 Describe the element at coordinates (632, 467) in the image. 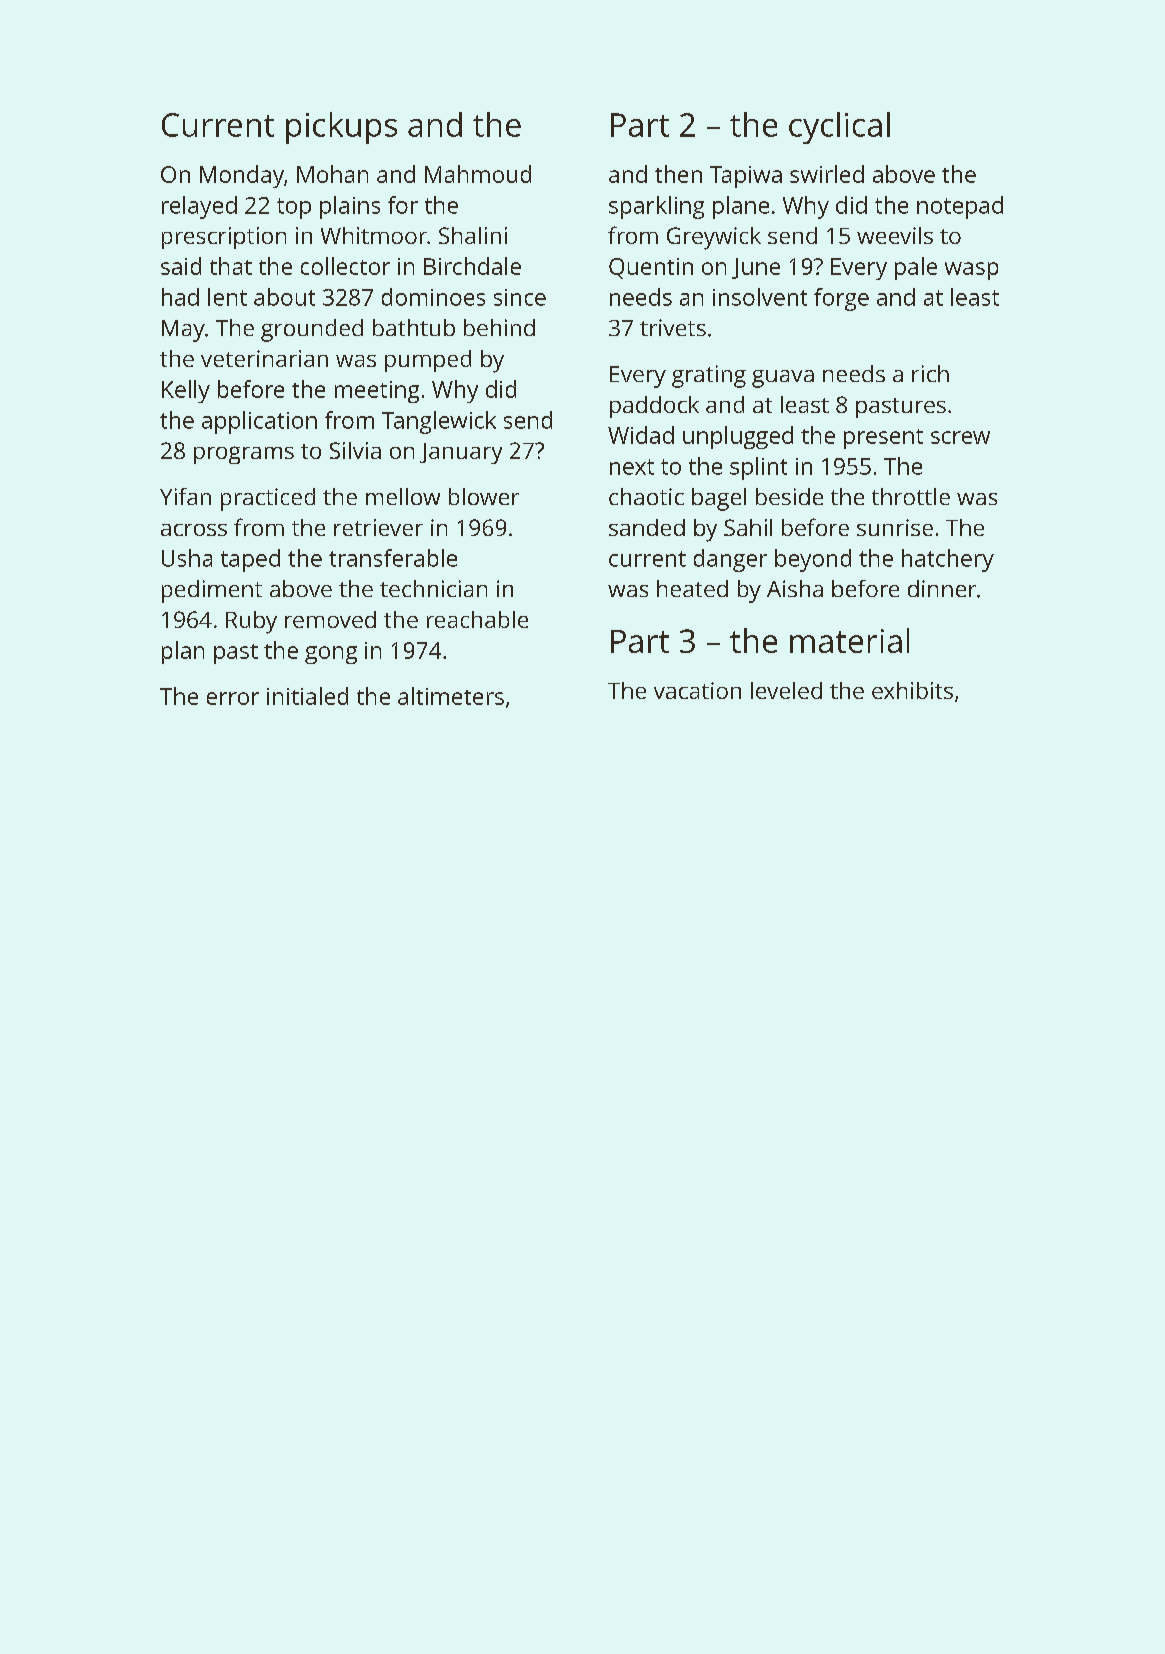

I see `next` at that location.
